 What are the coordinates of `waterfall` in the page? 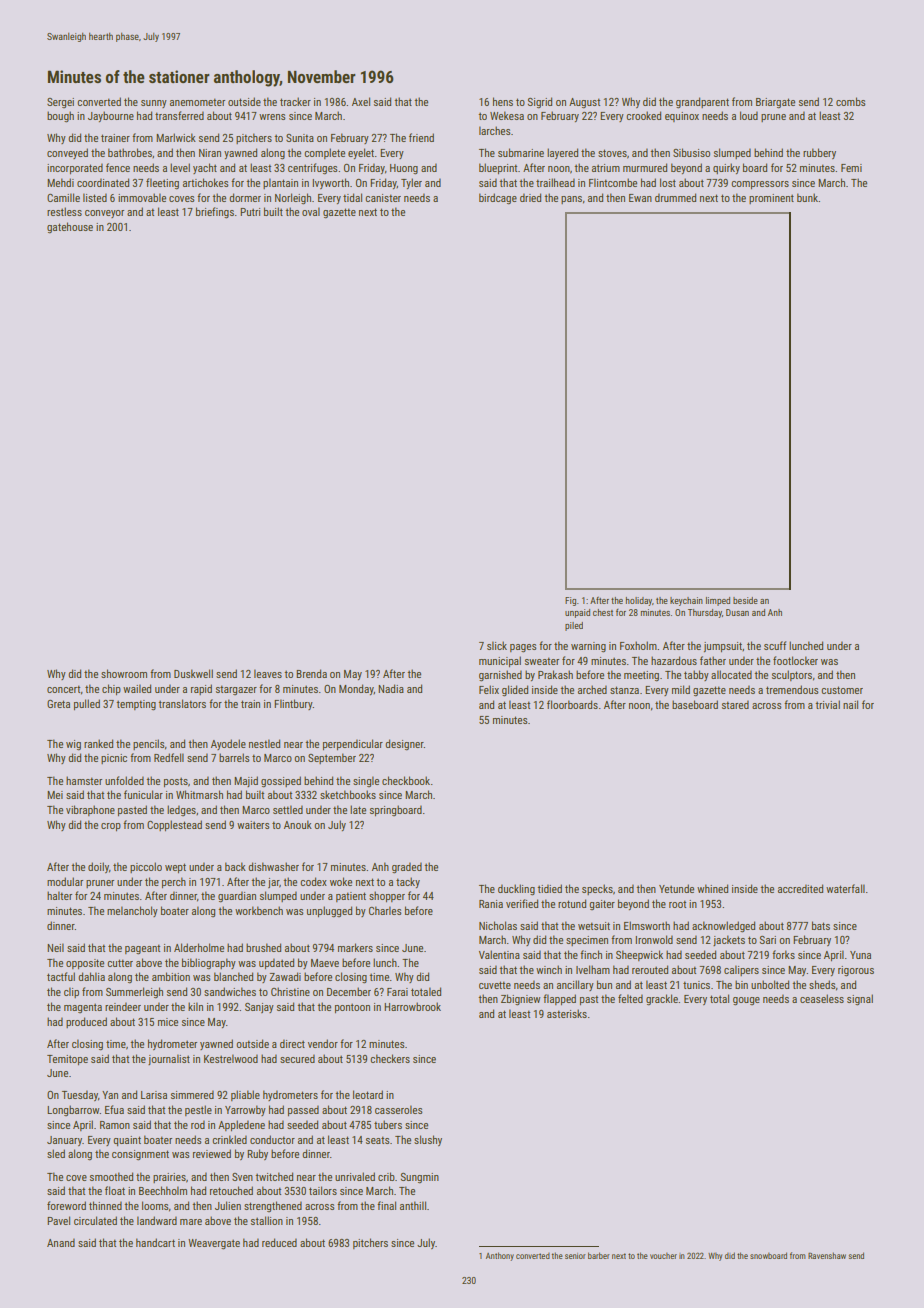 It's located at (845, 888).
